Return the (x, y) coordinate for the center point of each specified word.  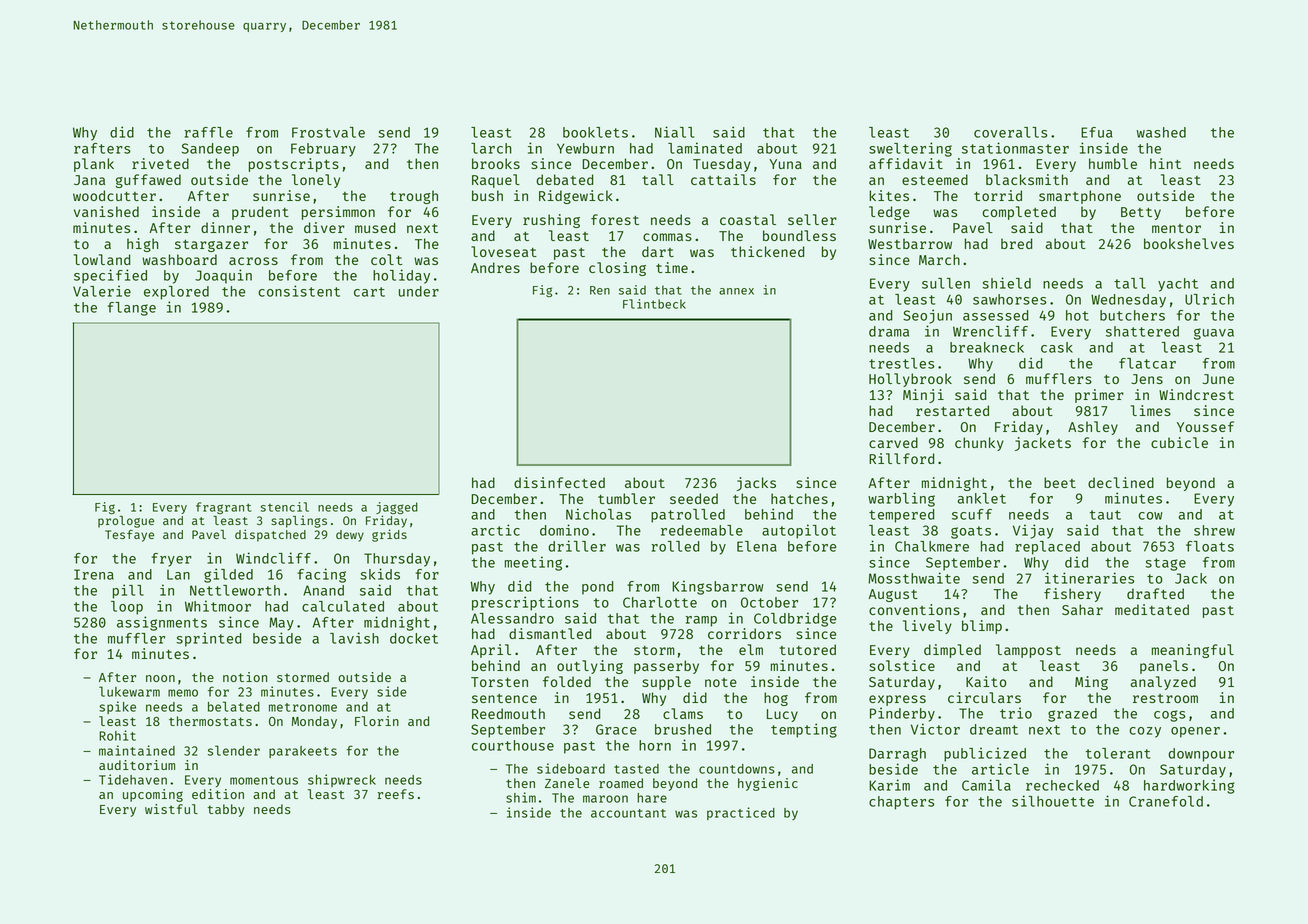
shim (521, 797)
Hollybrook (910, 380)
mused (375, 227)
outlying (590, 667)
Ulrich (1209, 299)
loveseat (504, 251)
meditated (1152, 609)
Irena (94, 574)
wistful (171, 809)
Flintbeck (654, 304)
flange (131, 309)
